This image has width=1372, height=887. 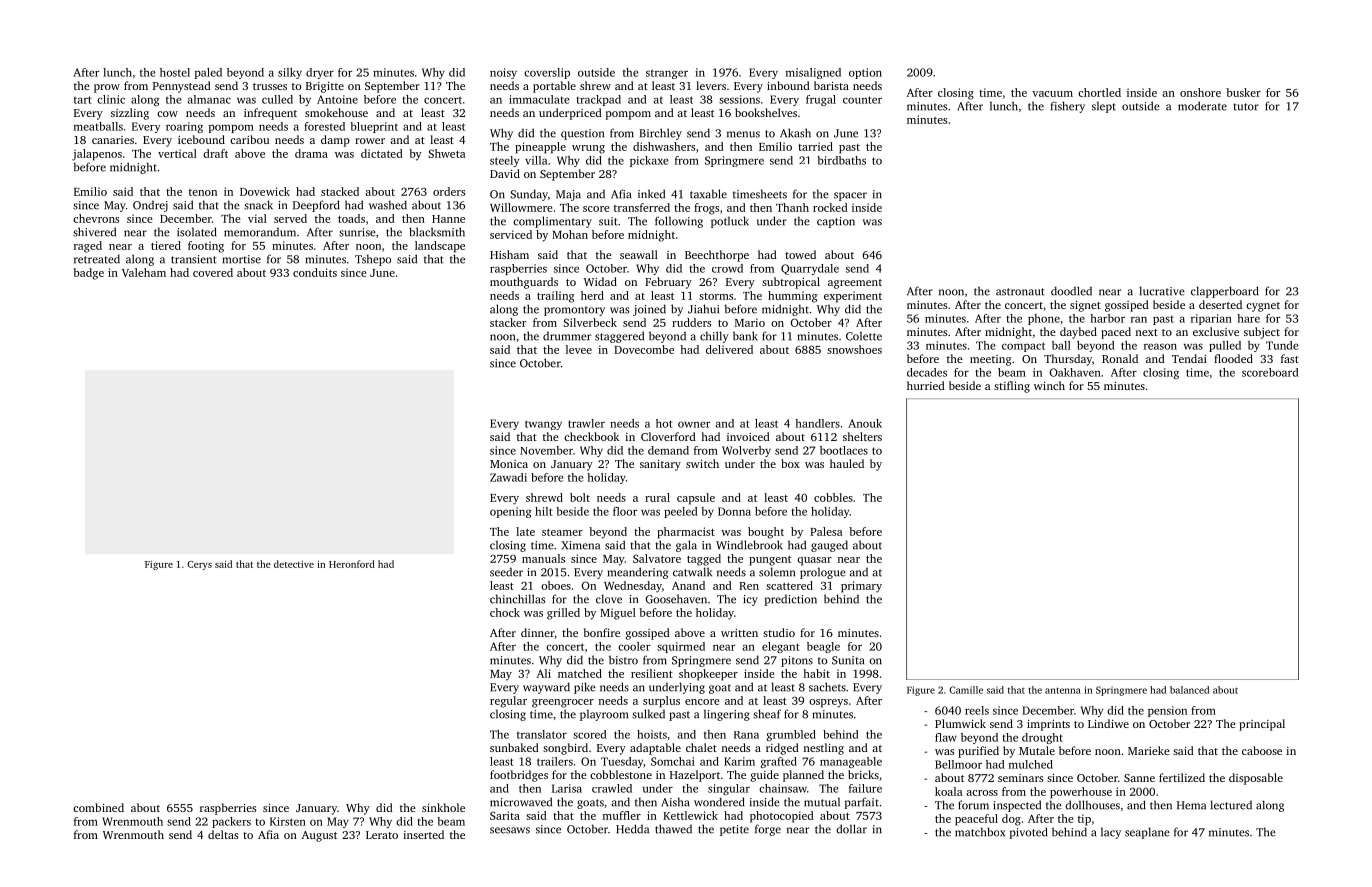 I want to click on busker, so click(x=1243, y=92).
